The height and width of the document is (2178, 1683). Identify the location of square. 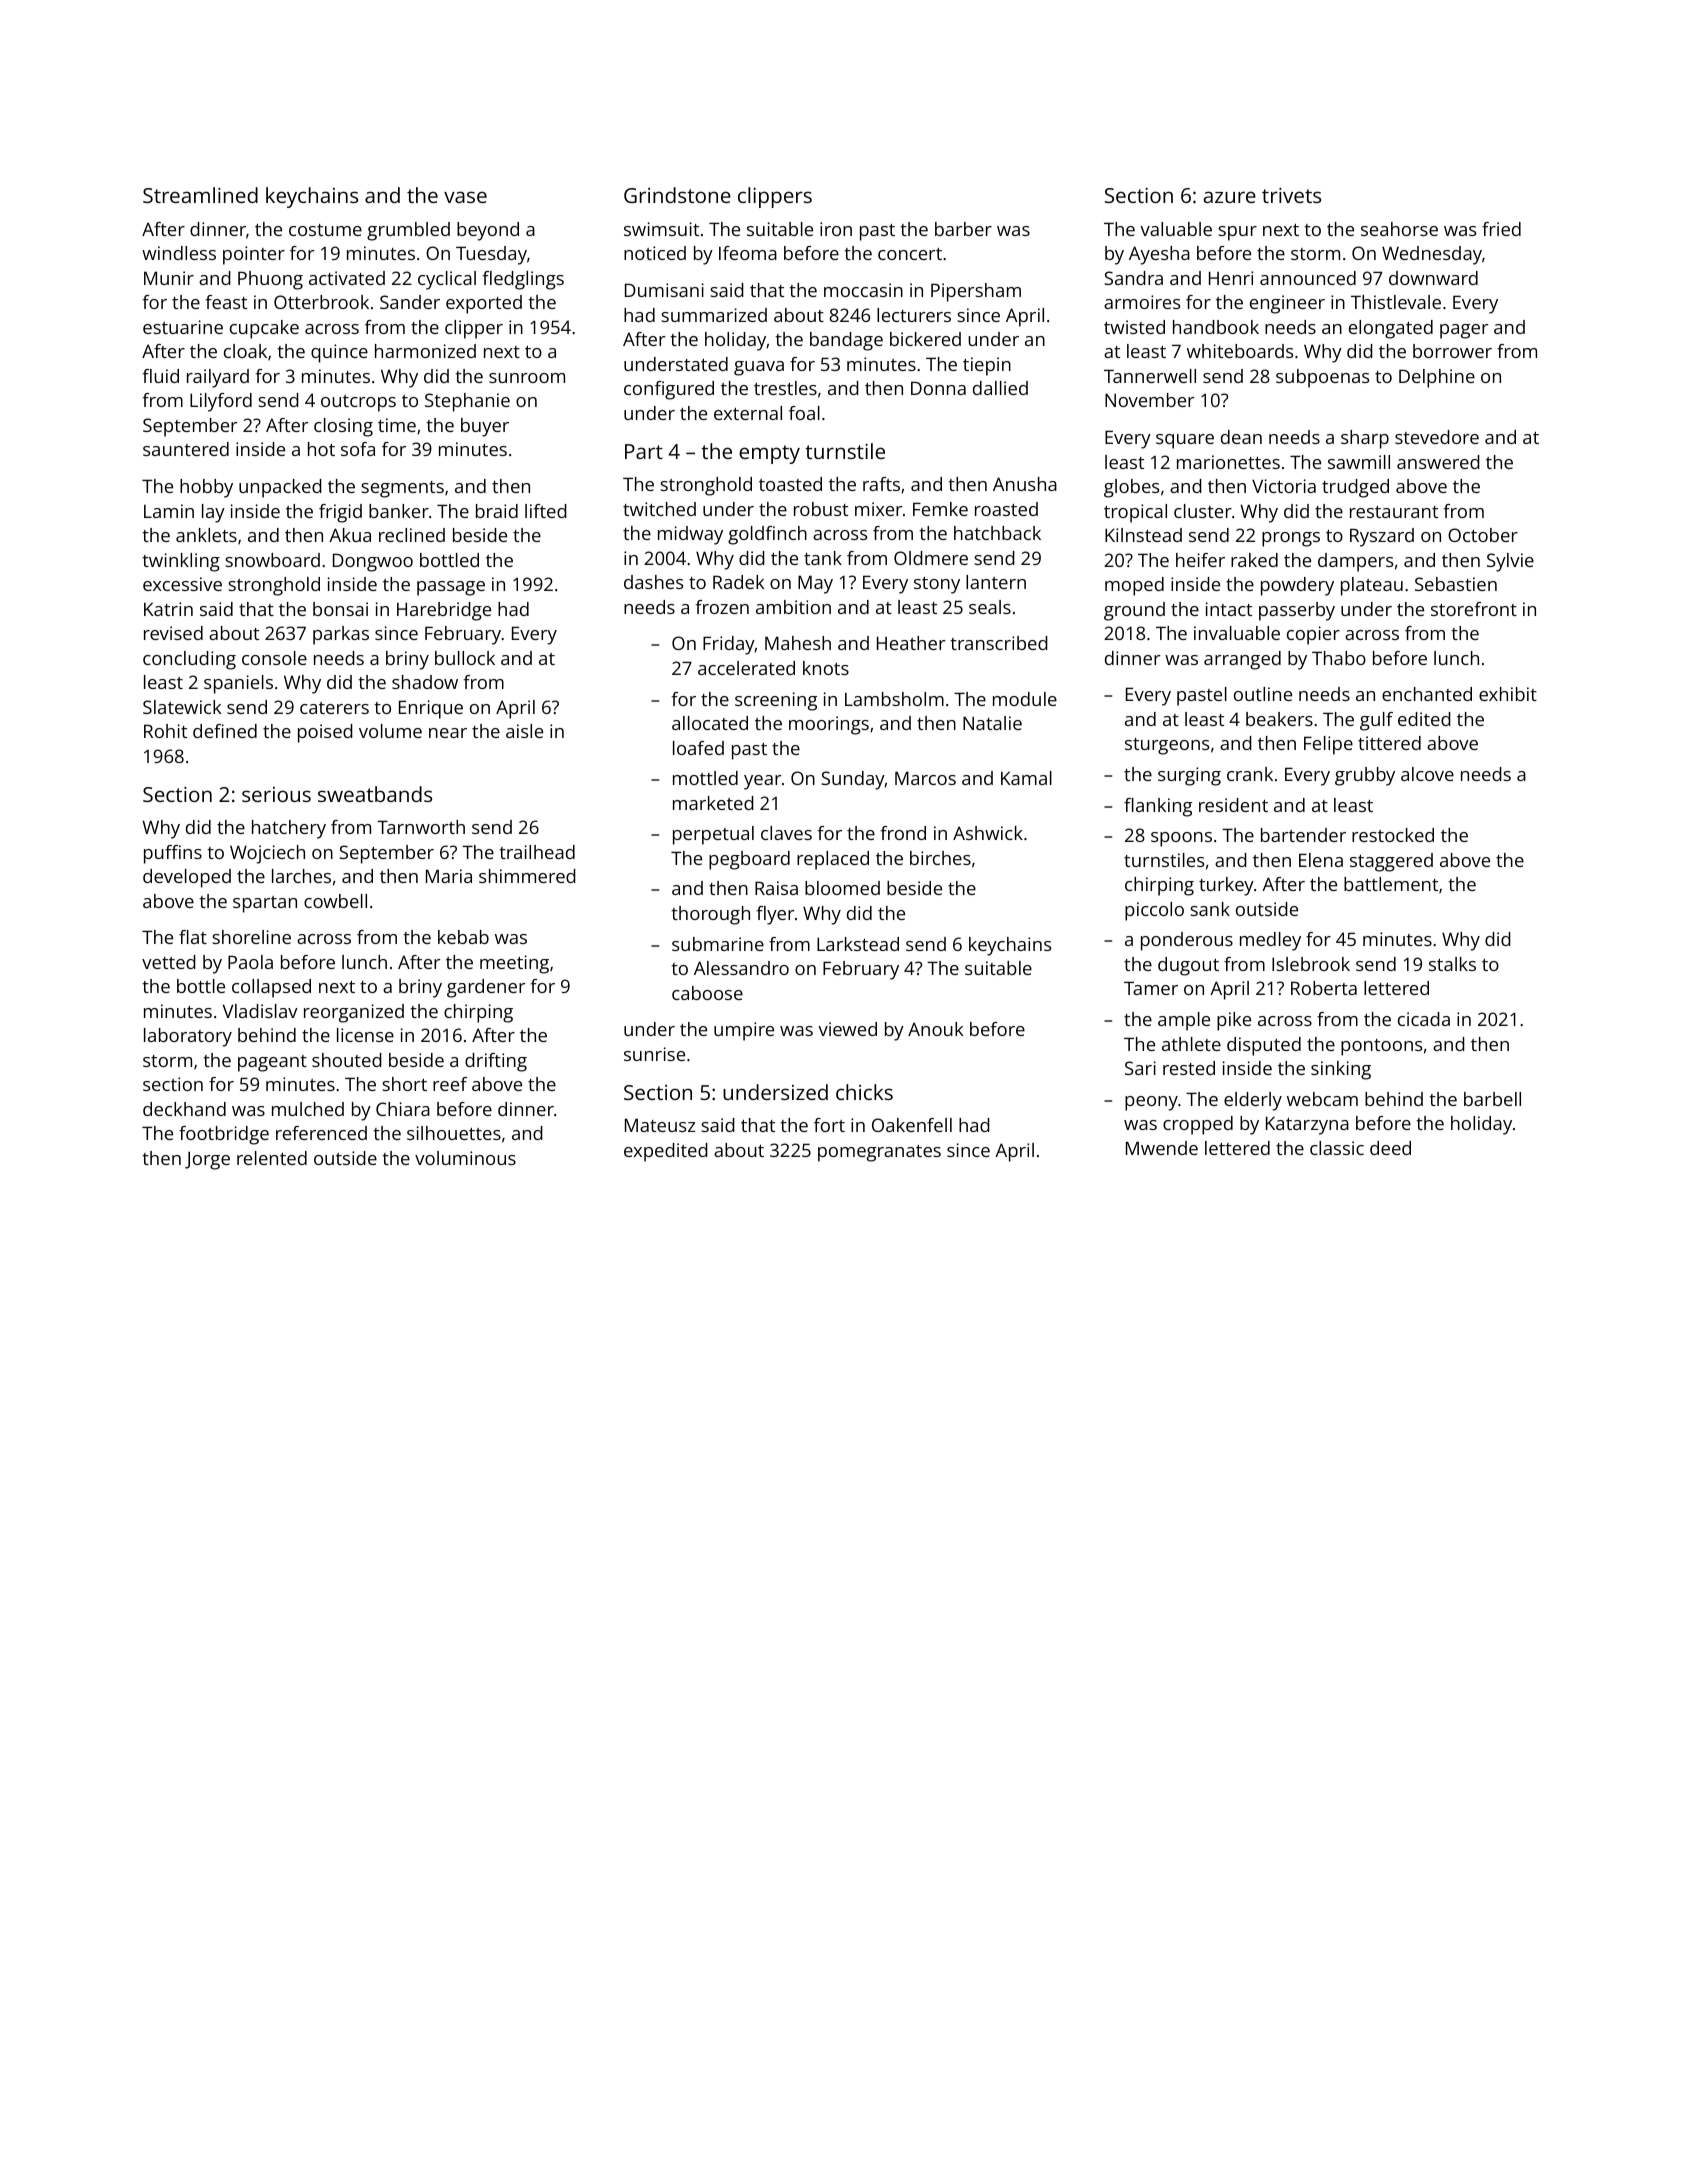
(1185, 441).
